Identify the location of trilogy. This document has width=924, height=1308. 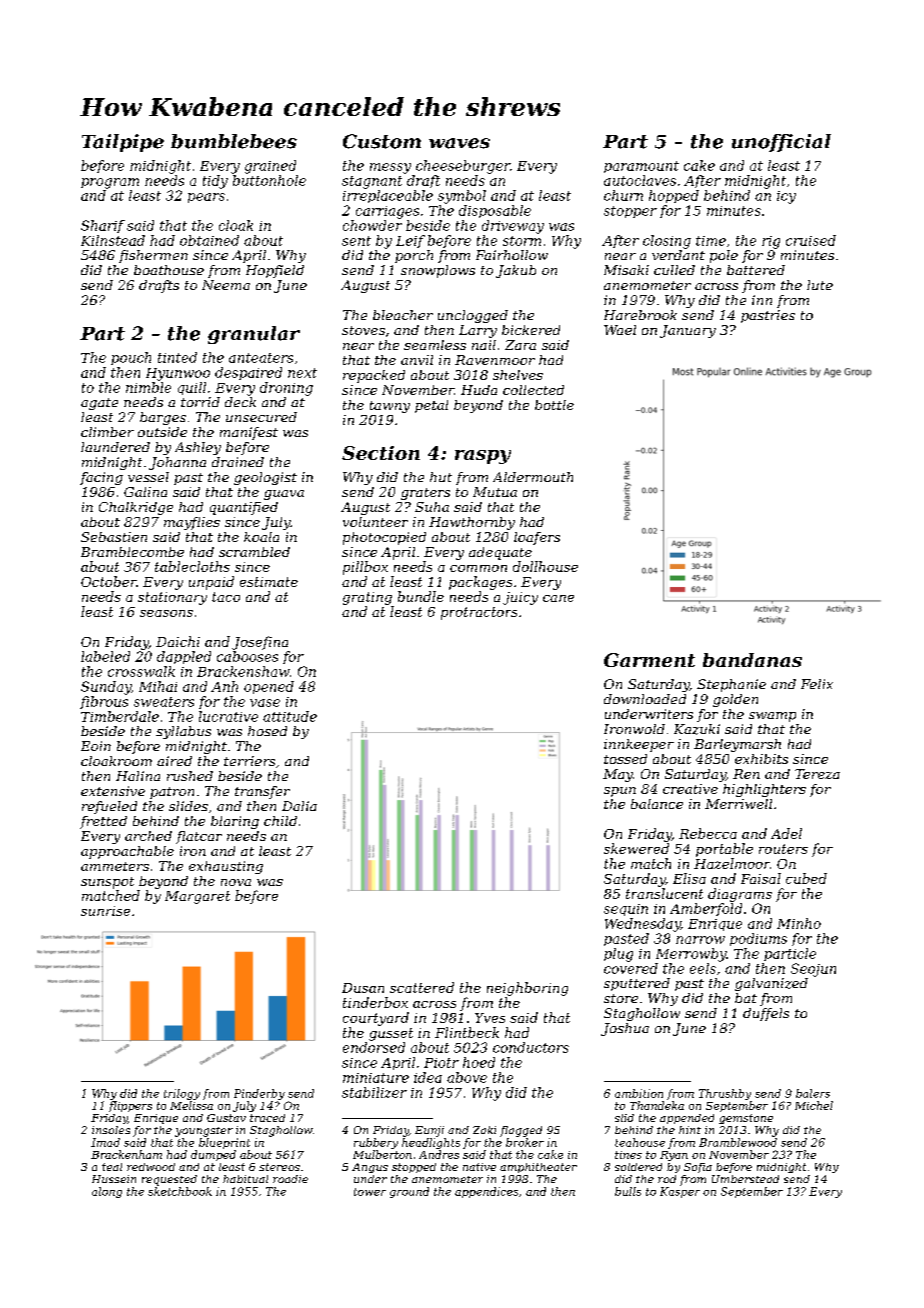
(182, 1094).
